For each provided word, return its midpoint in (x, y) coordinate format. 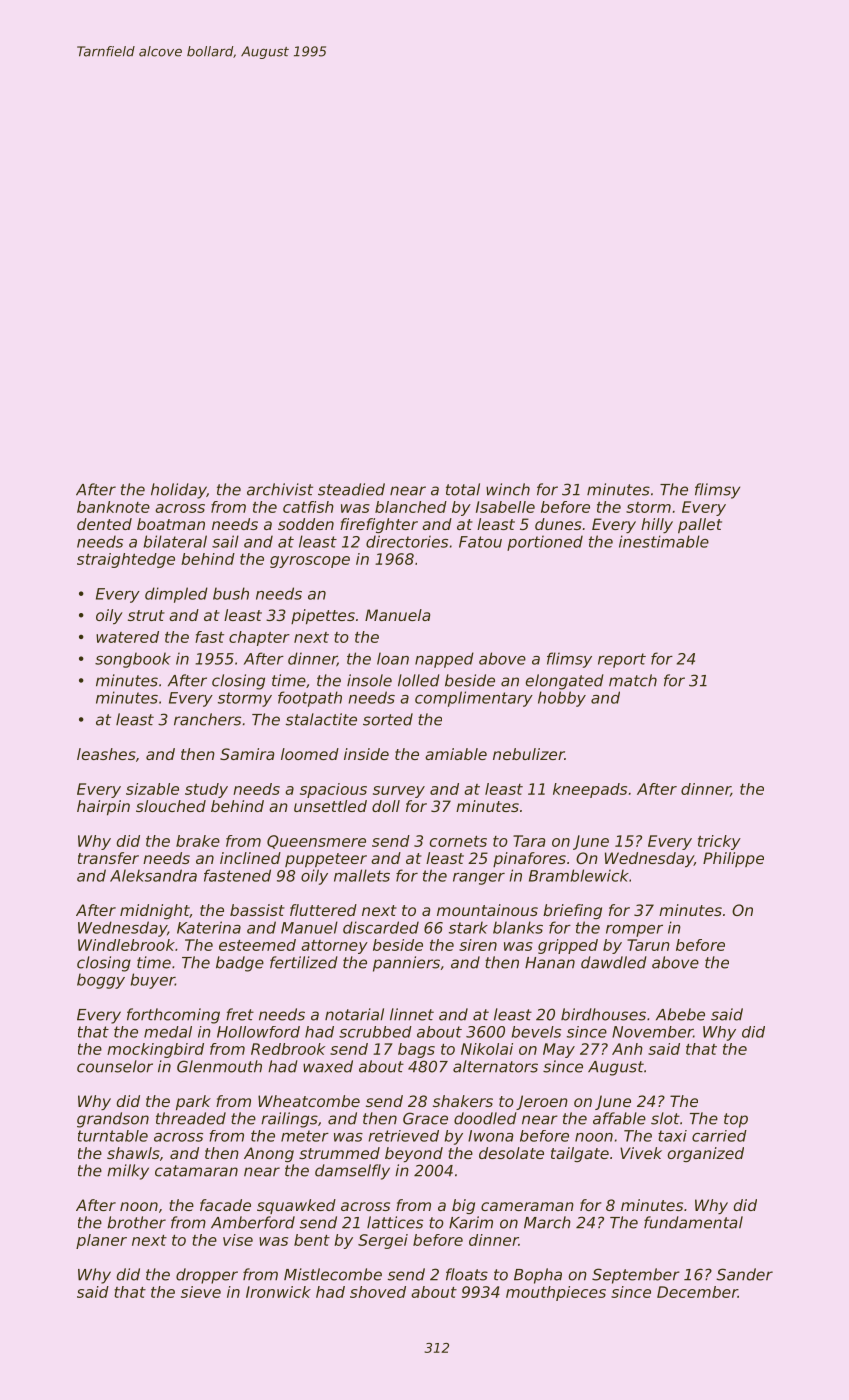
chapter (259, 638)
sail (225, 541)
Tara (529, 841)
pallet (700, 526)
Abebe (680, 1014)
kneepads (590, 790)
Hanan (550, 963)
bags (416, 1050)
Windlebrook (126, 945)
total (463, 489)
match (633, 680)
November (652, 1032)
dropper (207, 1276)
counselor (115, 1066)
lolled (419, 680)
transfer (108, 858)
